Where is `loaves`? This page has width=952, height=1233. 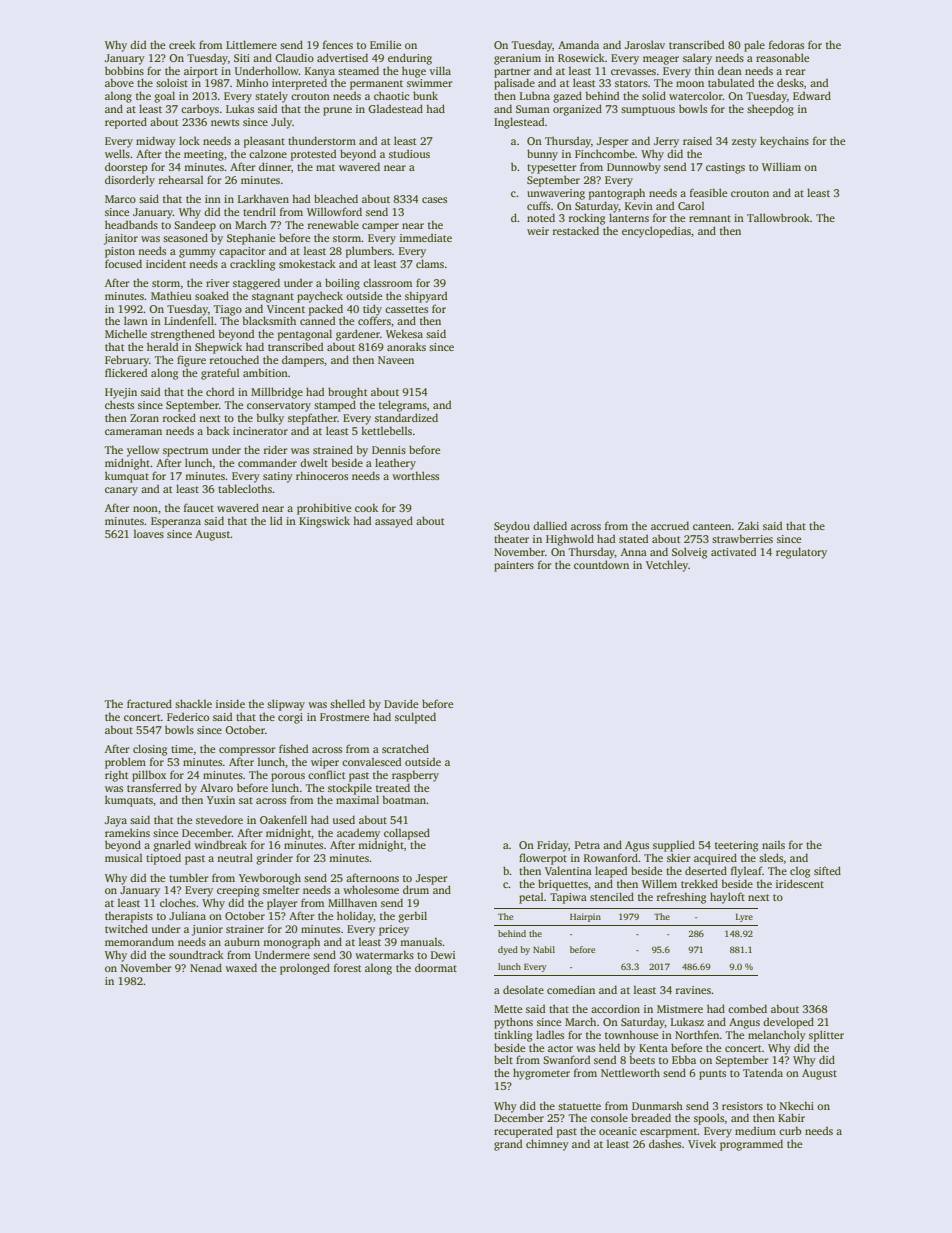 loaves is located at coordinates (149, 534).
